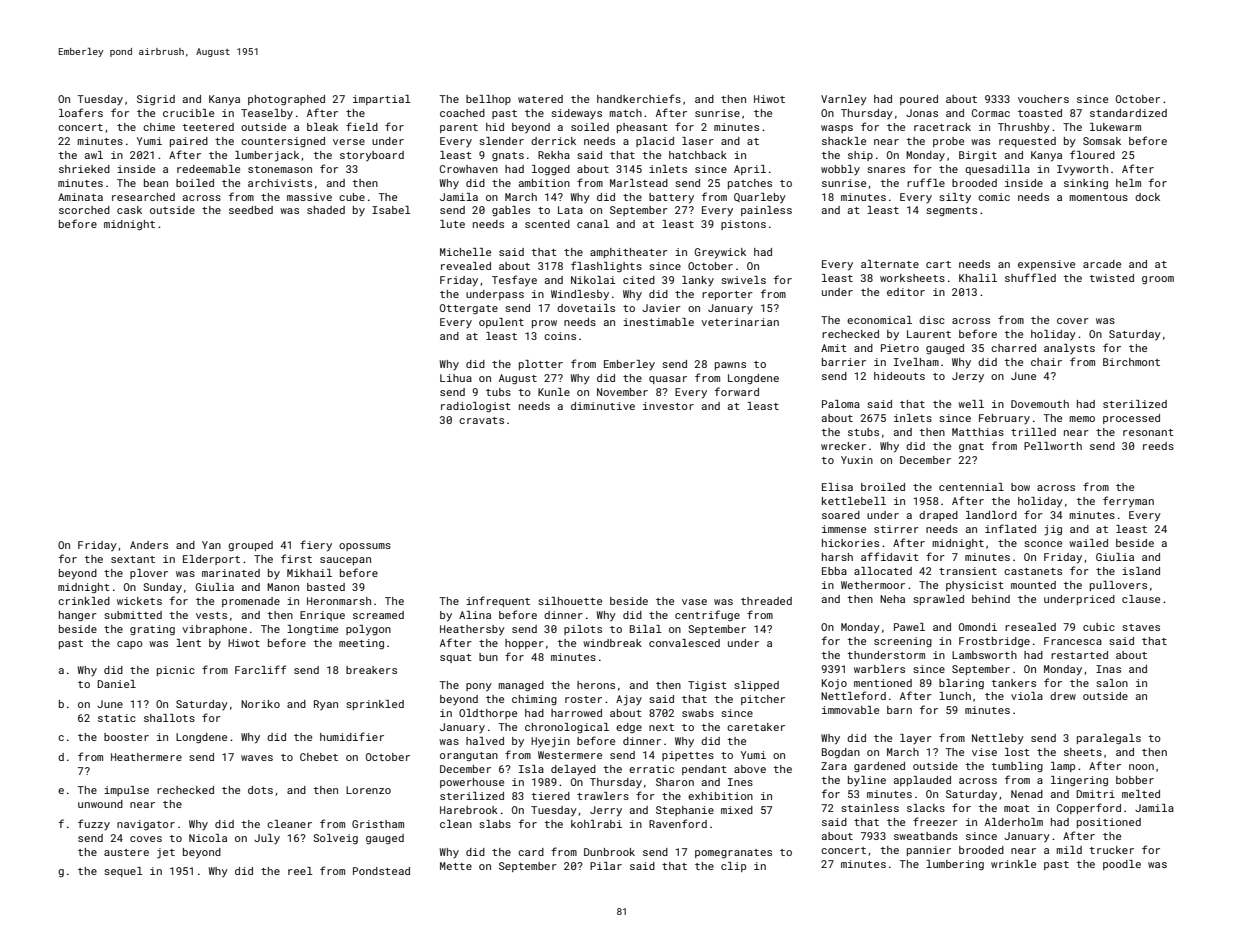 Image resolution: width=1233 pixels, height=952 pixels. I want to click on Sigrid, so click(156, 100).
